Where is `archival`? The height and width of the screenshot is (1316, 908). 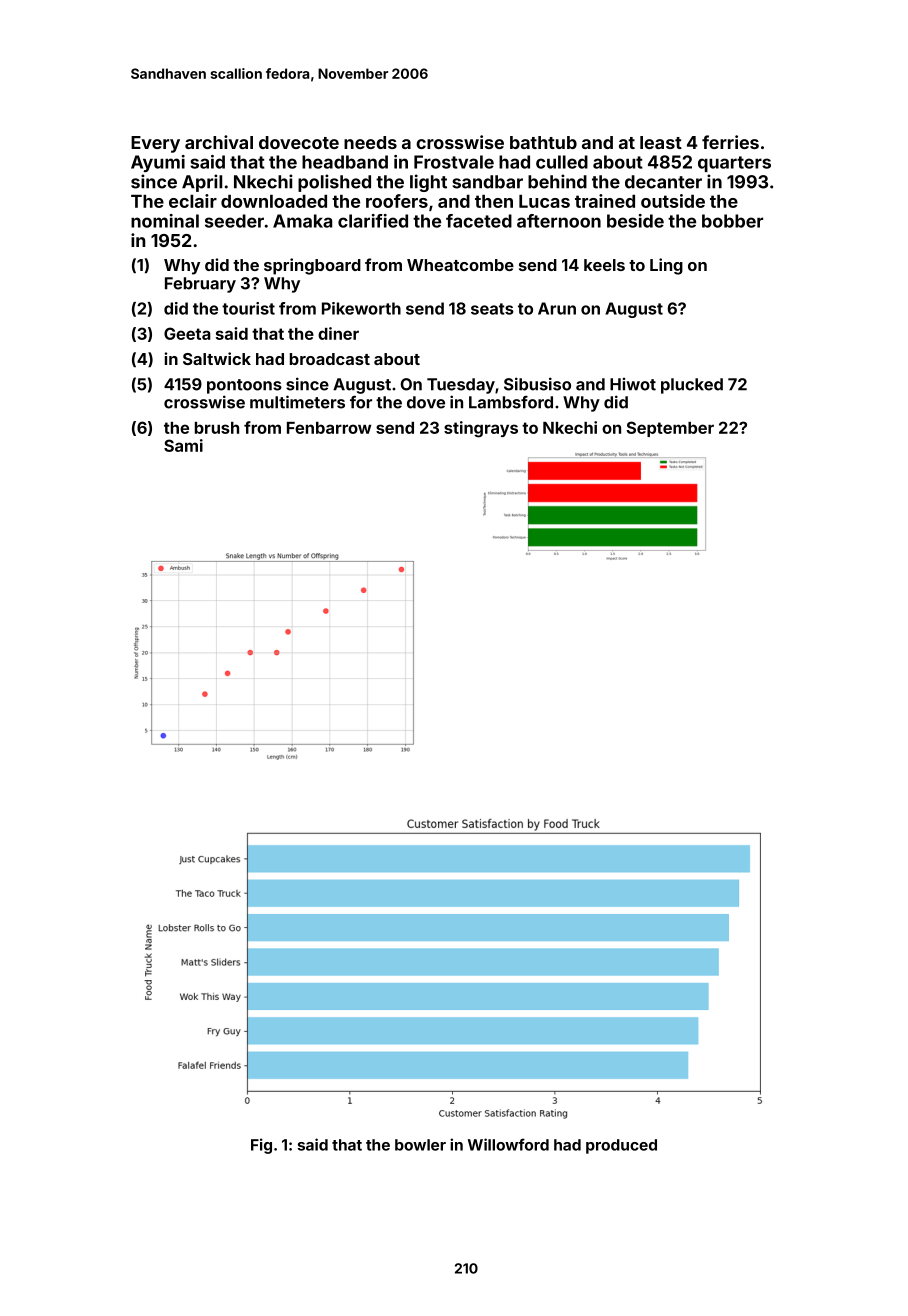
archival is located at coordinates (219, 142).
